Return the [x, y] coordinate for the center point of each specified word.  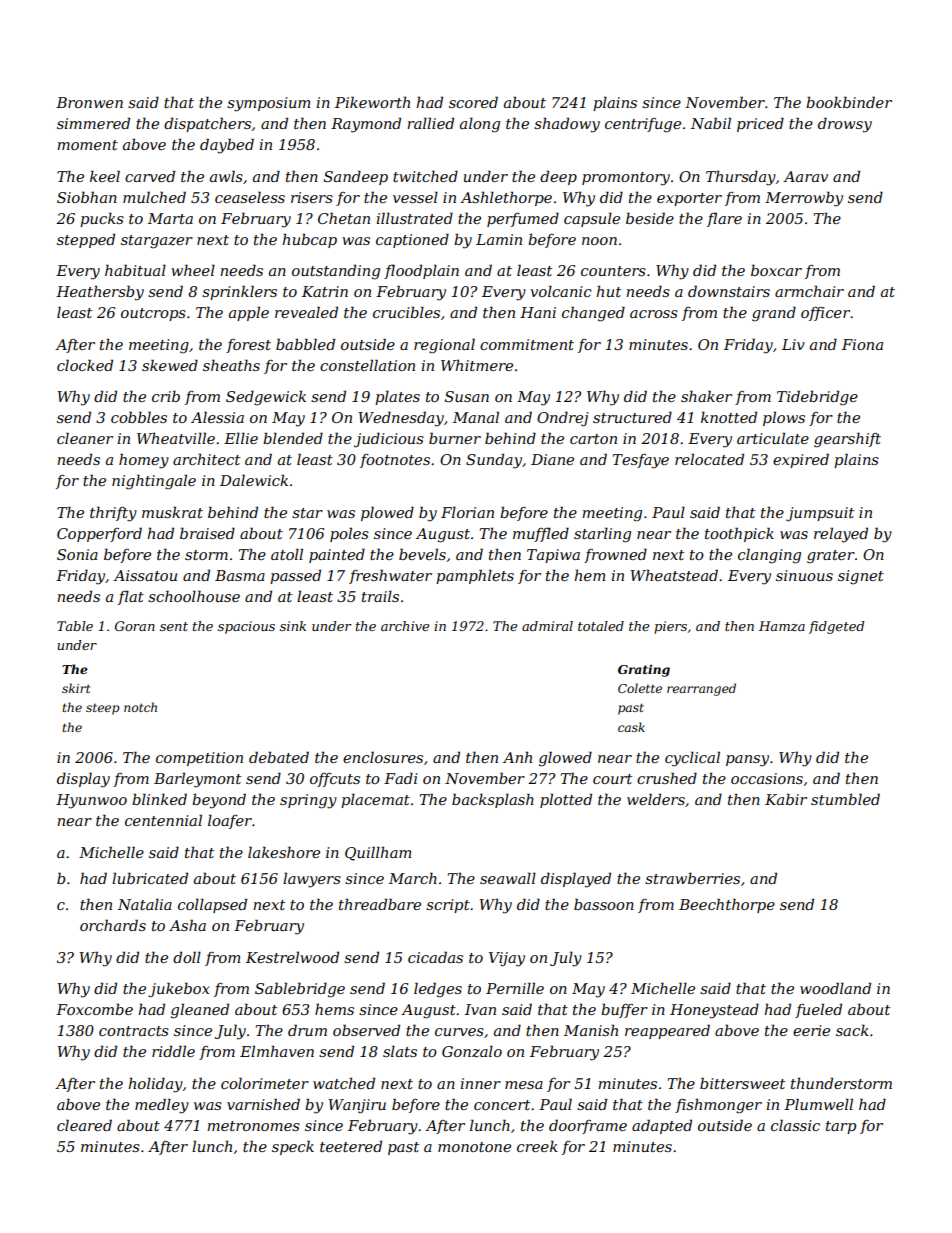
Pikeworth [372, 102]
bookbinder [849, 102]
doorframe [588, 1126]
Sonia [77, 554]
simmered [93, 123]
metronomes [253, 1126]
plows [784, 418]
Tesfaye [641, 461]
